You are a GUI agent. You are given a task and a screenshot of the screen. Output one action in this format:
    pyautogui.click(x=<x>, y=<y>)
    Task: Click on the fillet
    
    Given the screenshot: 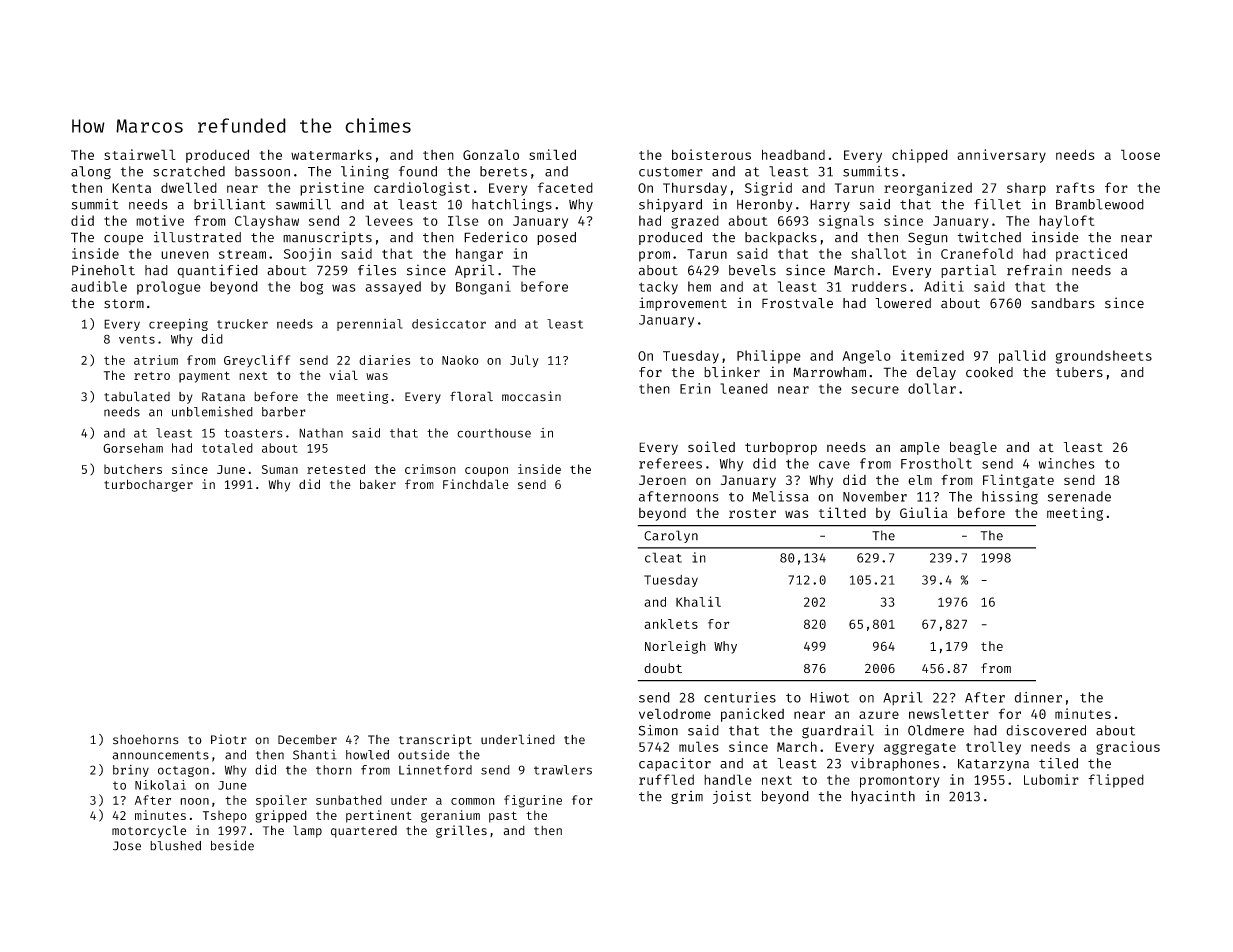 What is the action you would take?
    pyautogui.click(x=997, y=204)
